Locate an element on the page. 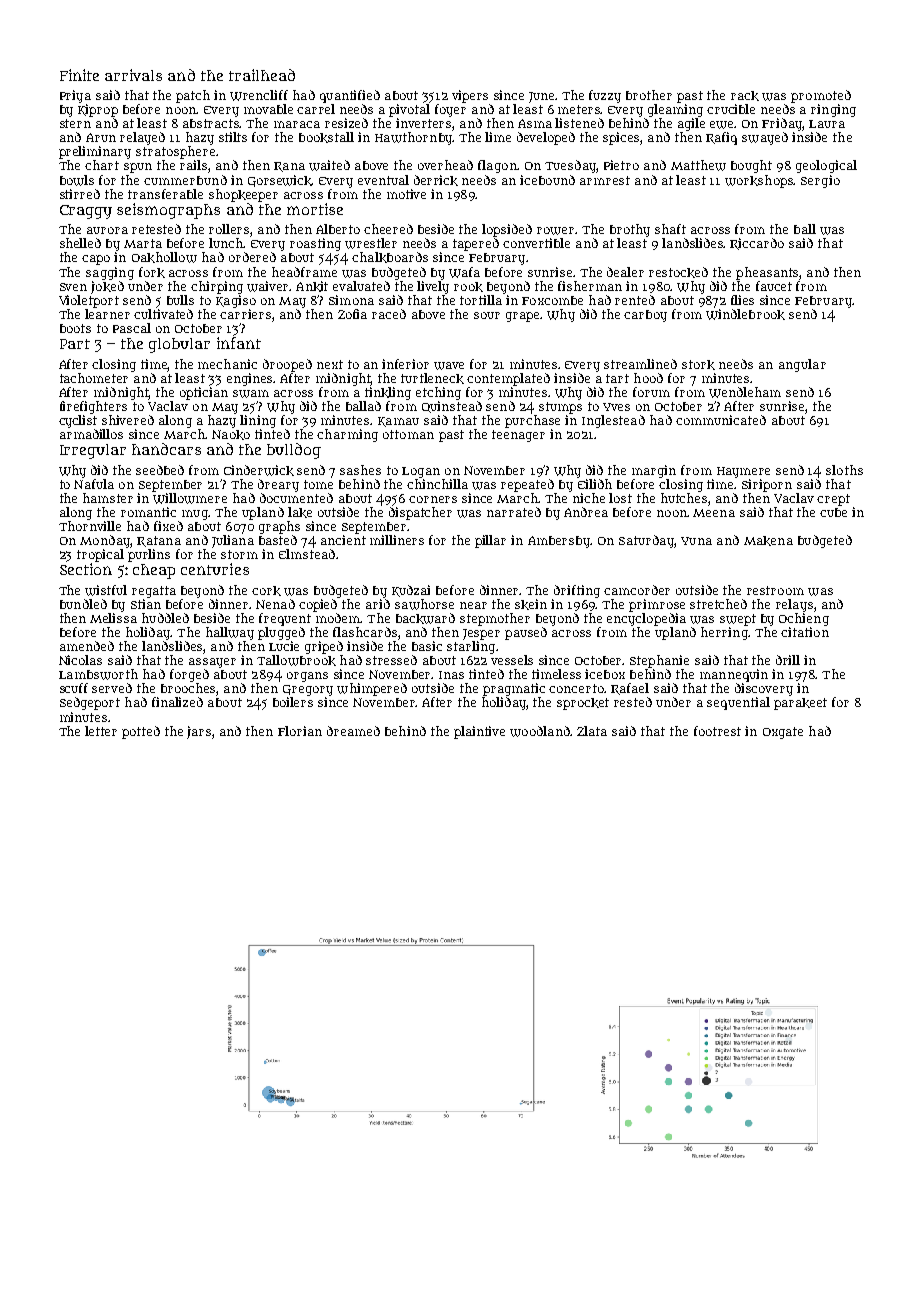  hamster is located at coordinates (108, 498).
